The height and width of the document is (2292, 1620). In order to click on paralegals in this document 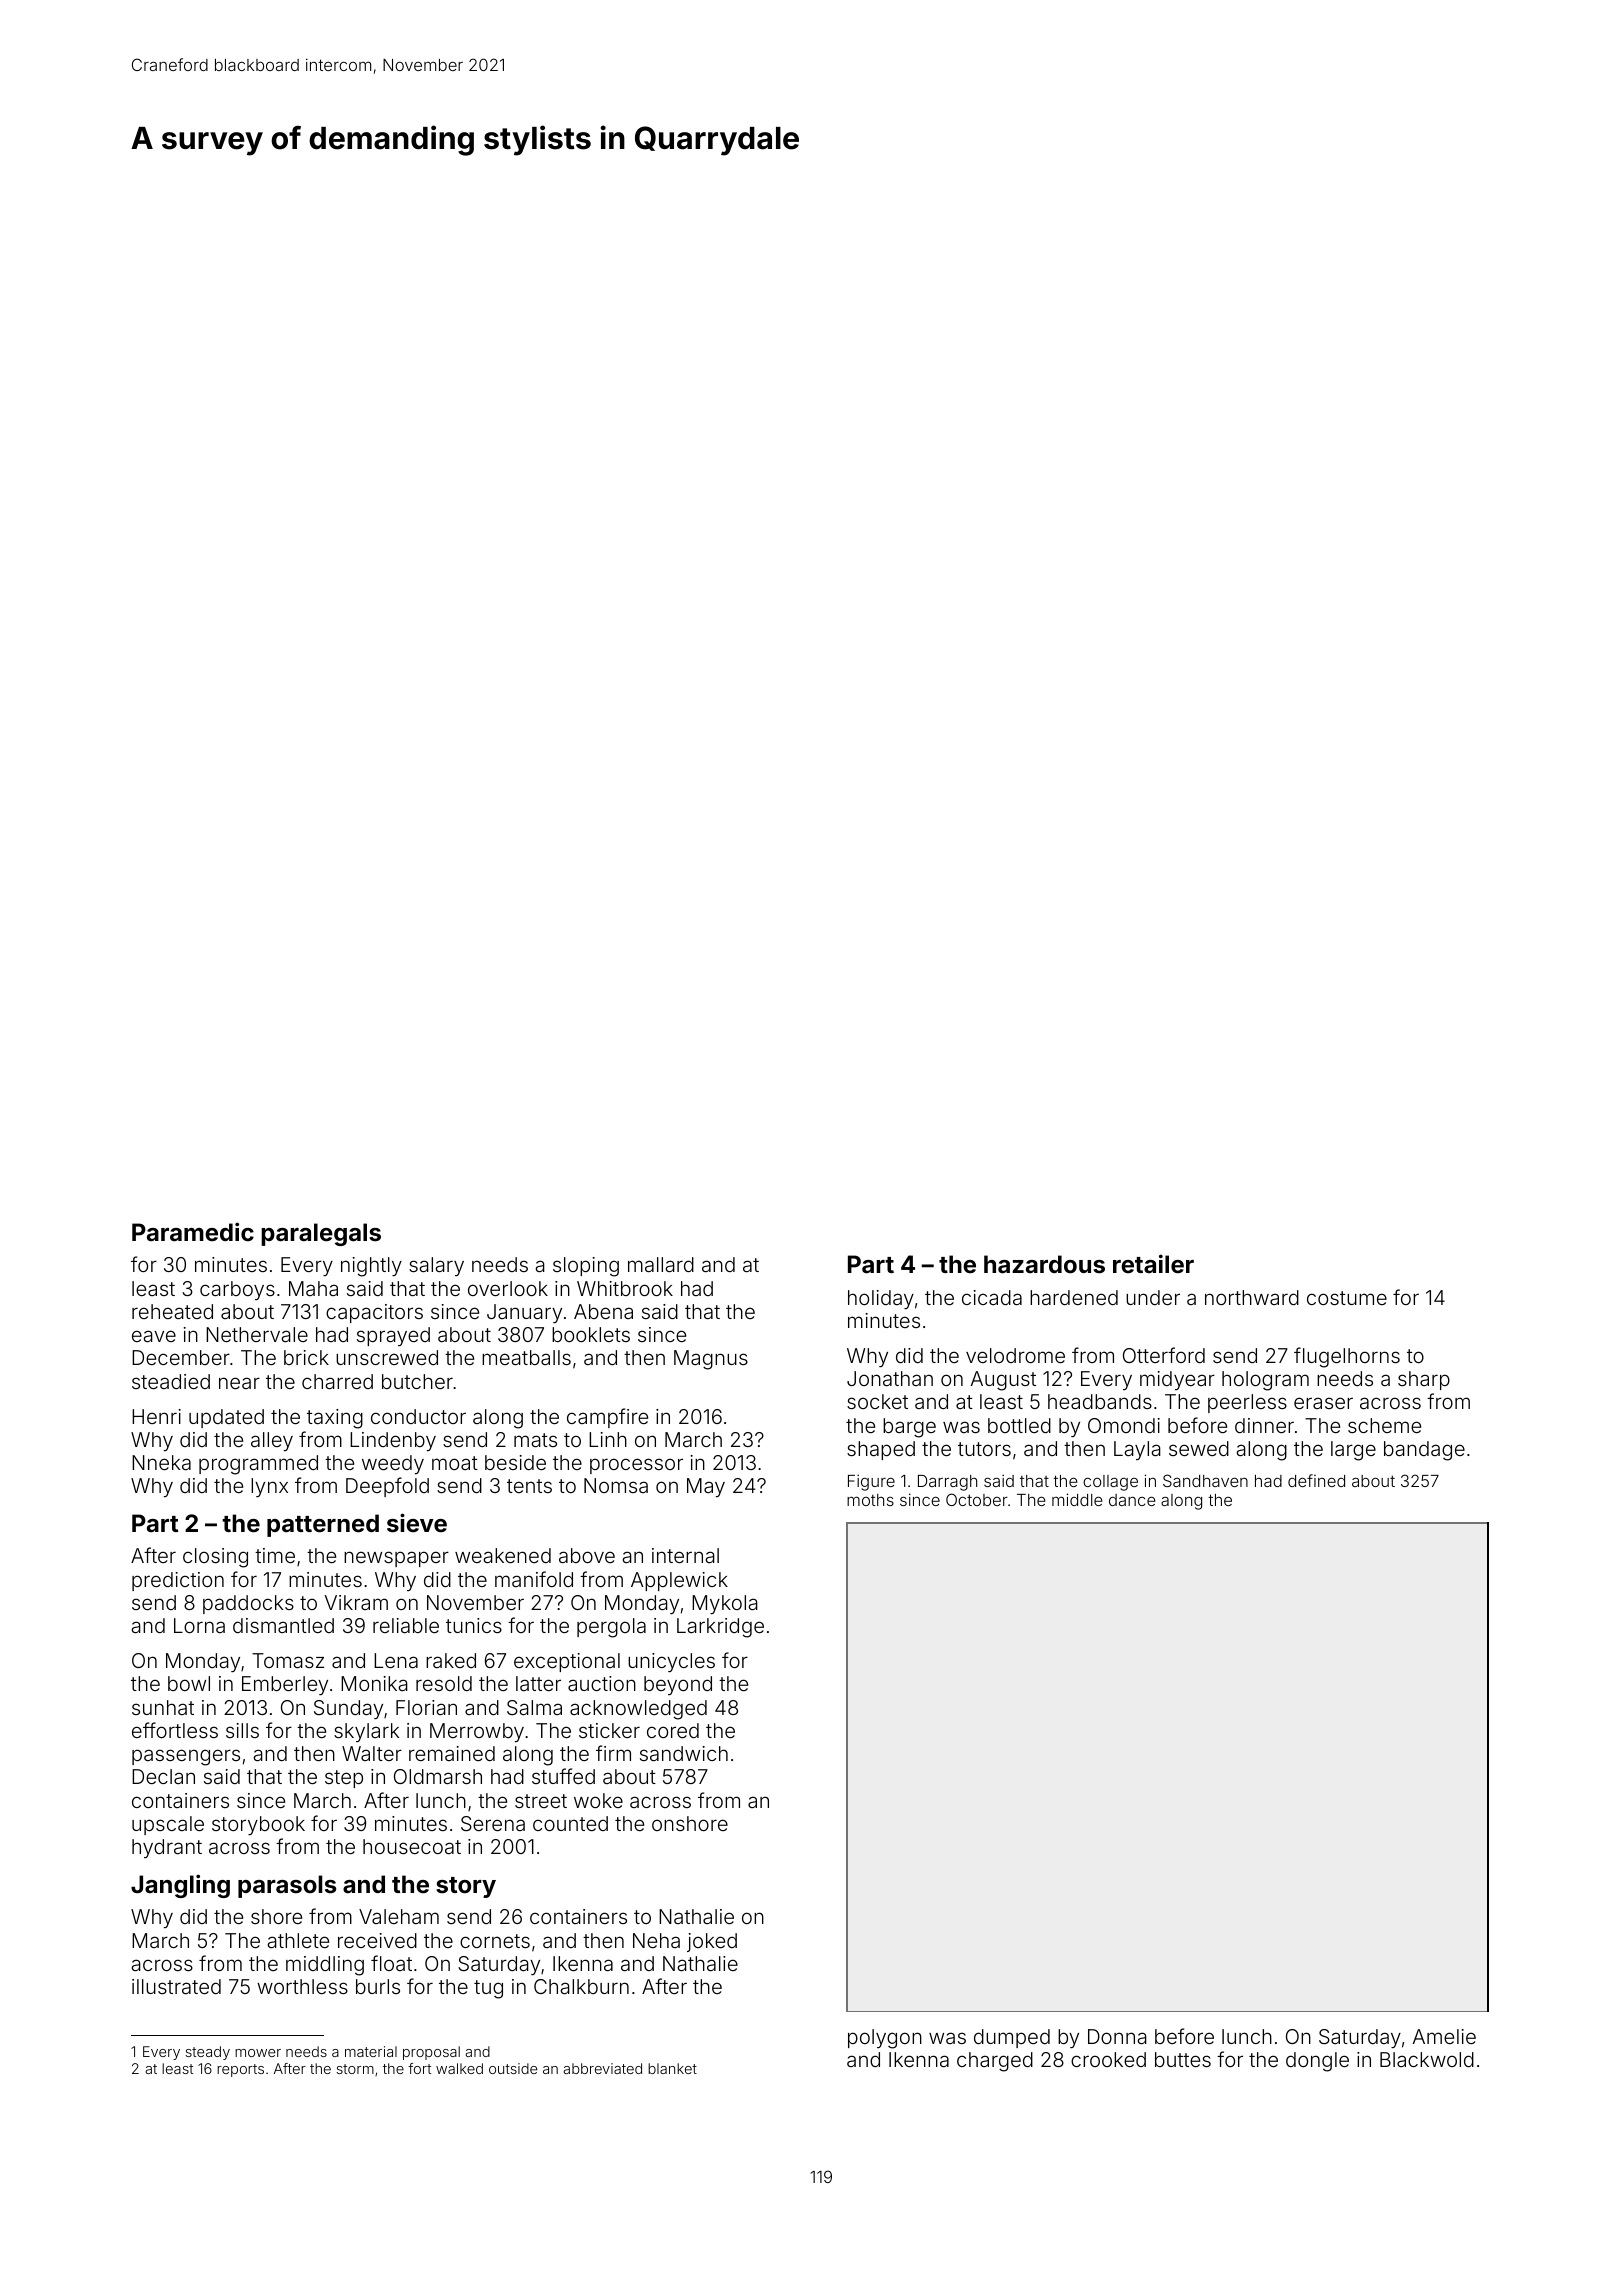, I will do `click(321, 1234)`.
